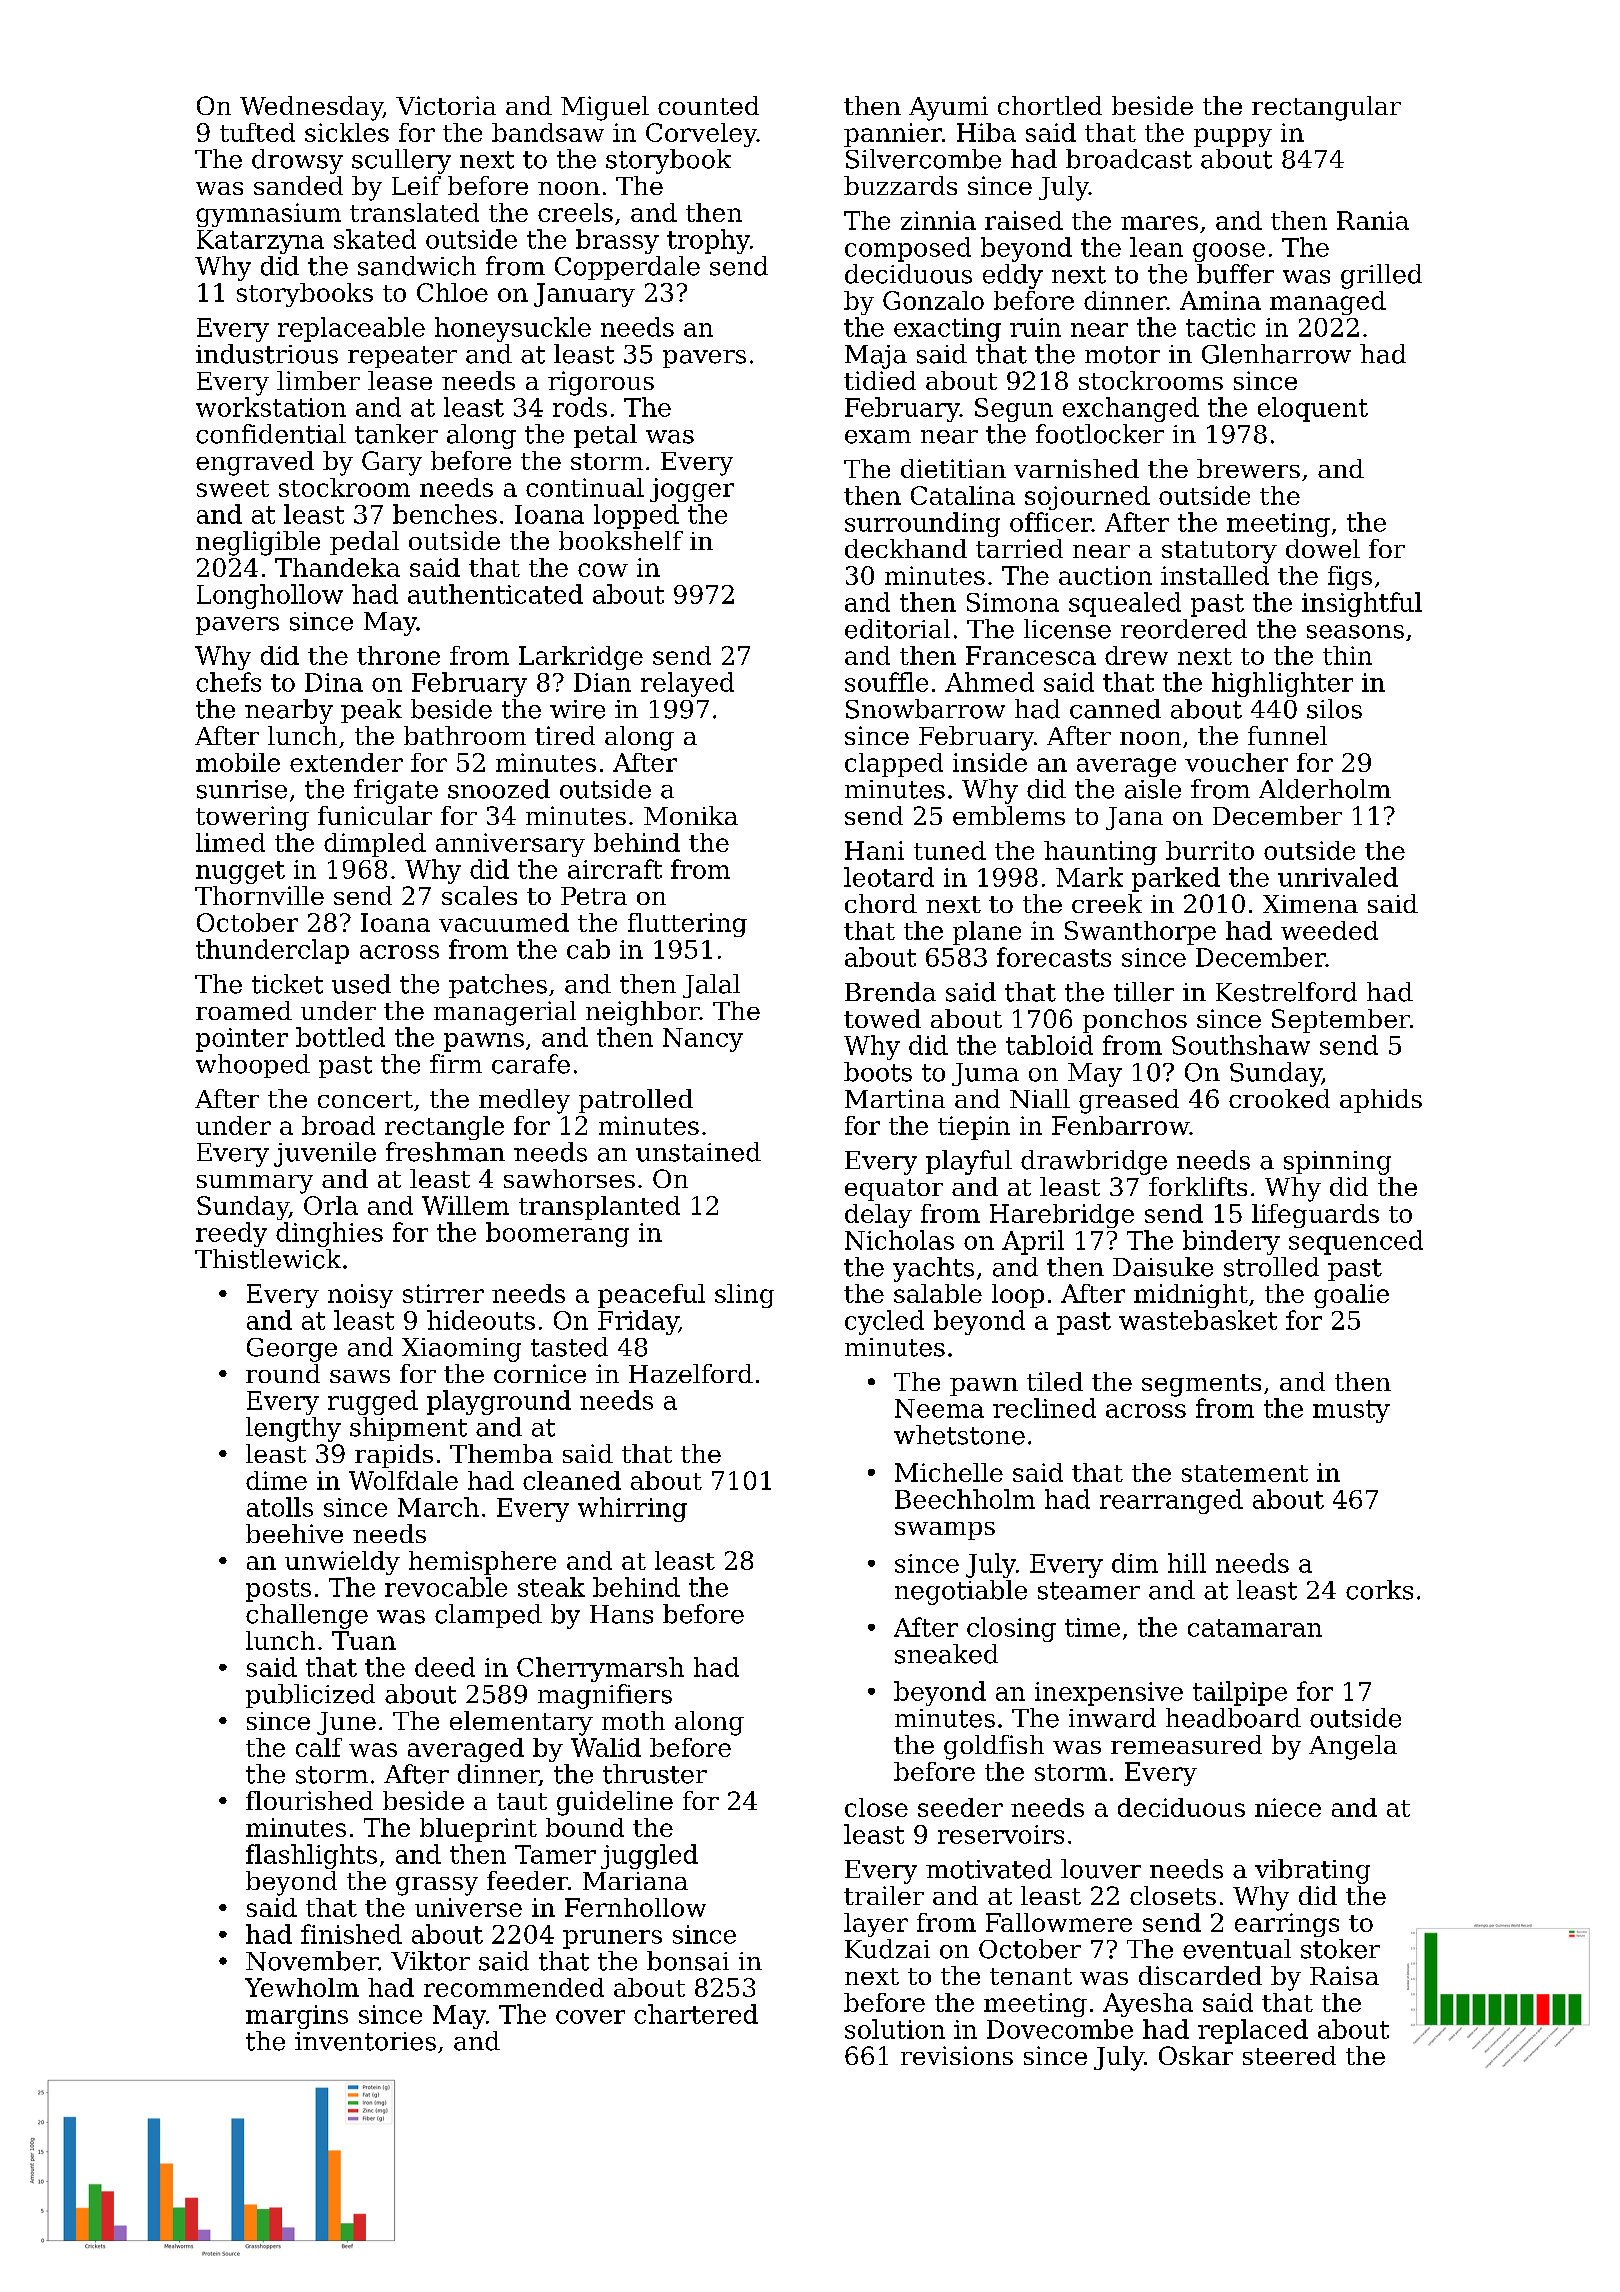 The height and width of the screenshot is (2292, 1620). What do you see at coordinates (1050, 105) in the screenshot?
I see `chortled` at bounding box center [1050, 105].
